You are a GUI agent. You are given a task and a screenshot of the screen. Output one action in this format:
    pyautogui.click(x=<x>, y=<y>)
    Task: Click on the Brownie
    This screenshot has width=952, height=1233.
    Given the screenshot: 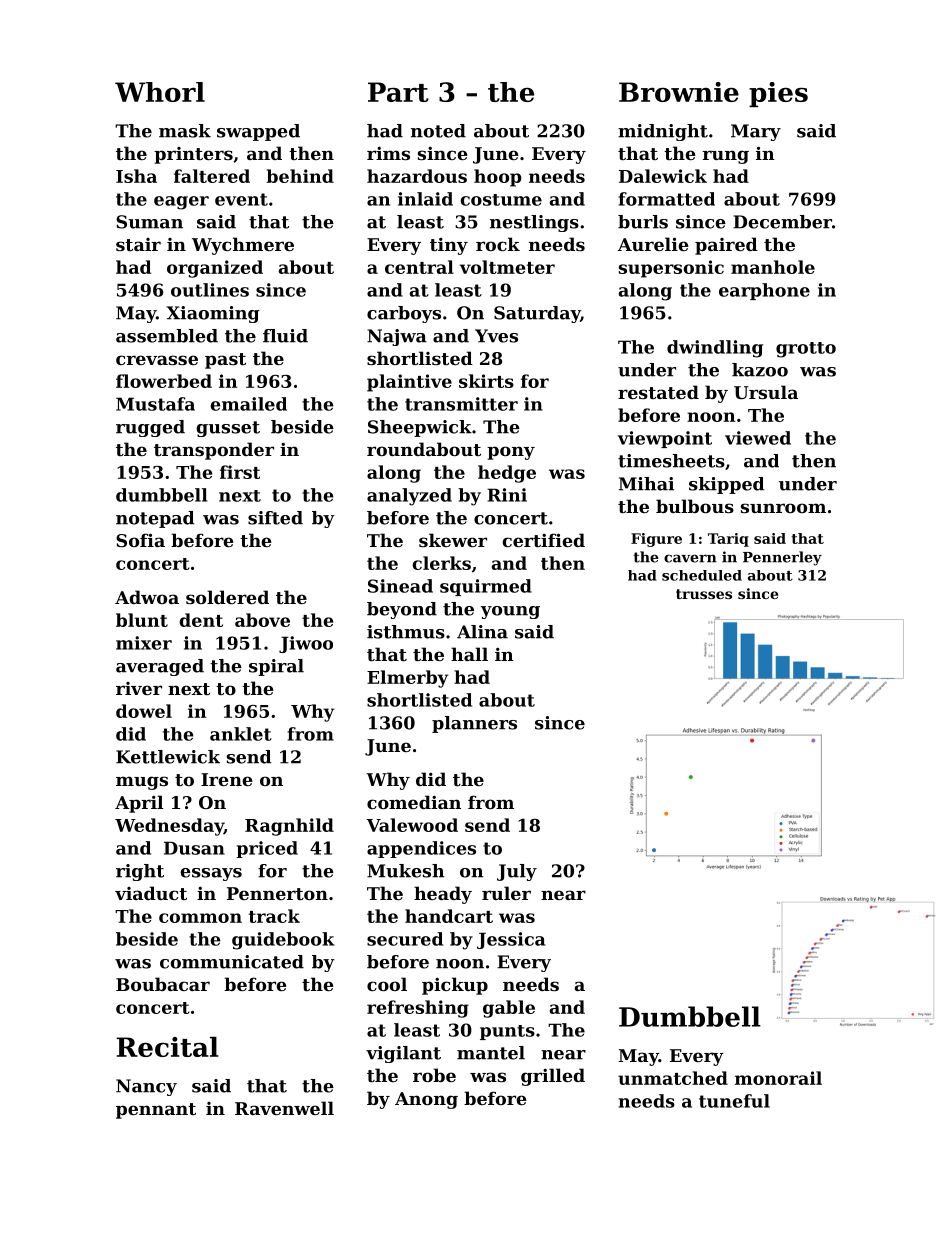 What is the action you would take?
    pyautogui.click(x=679, y=92)
